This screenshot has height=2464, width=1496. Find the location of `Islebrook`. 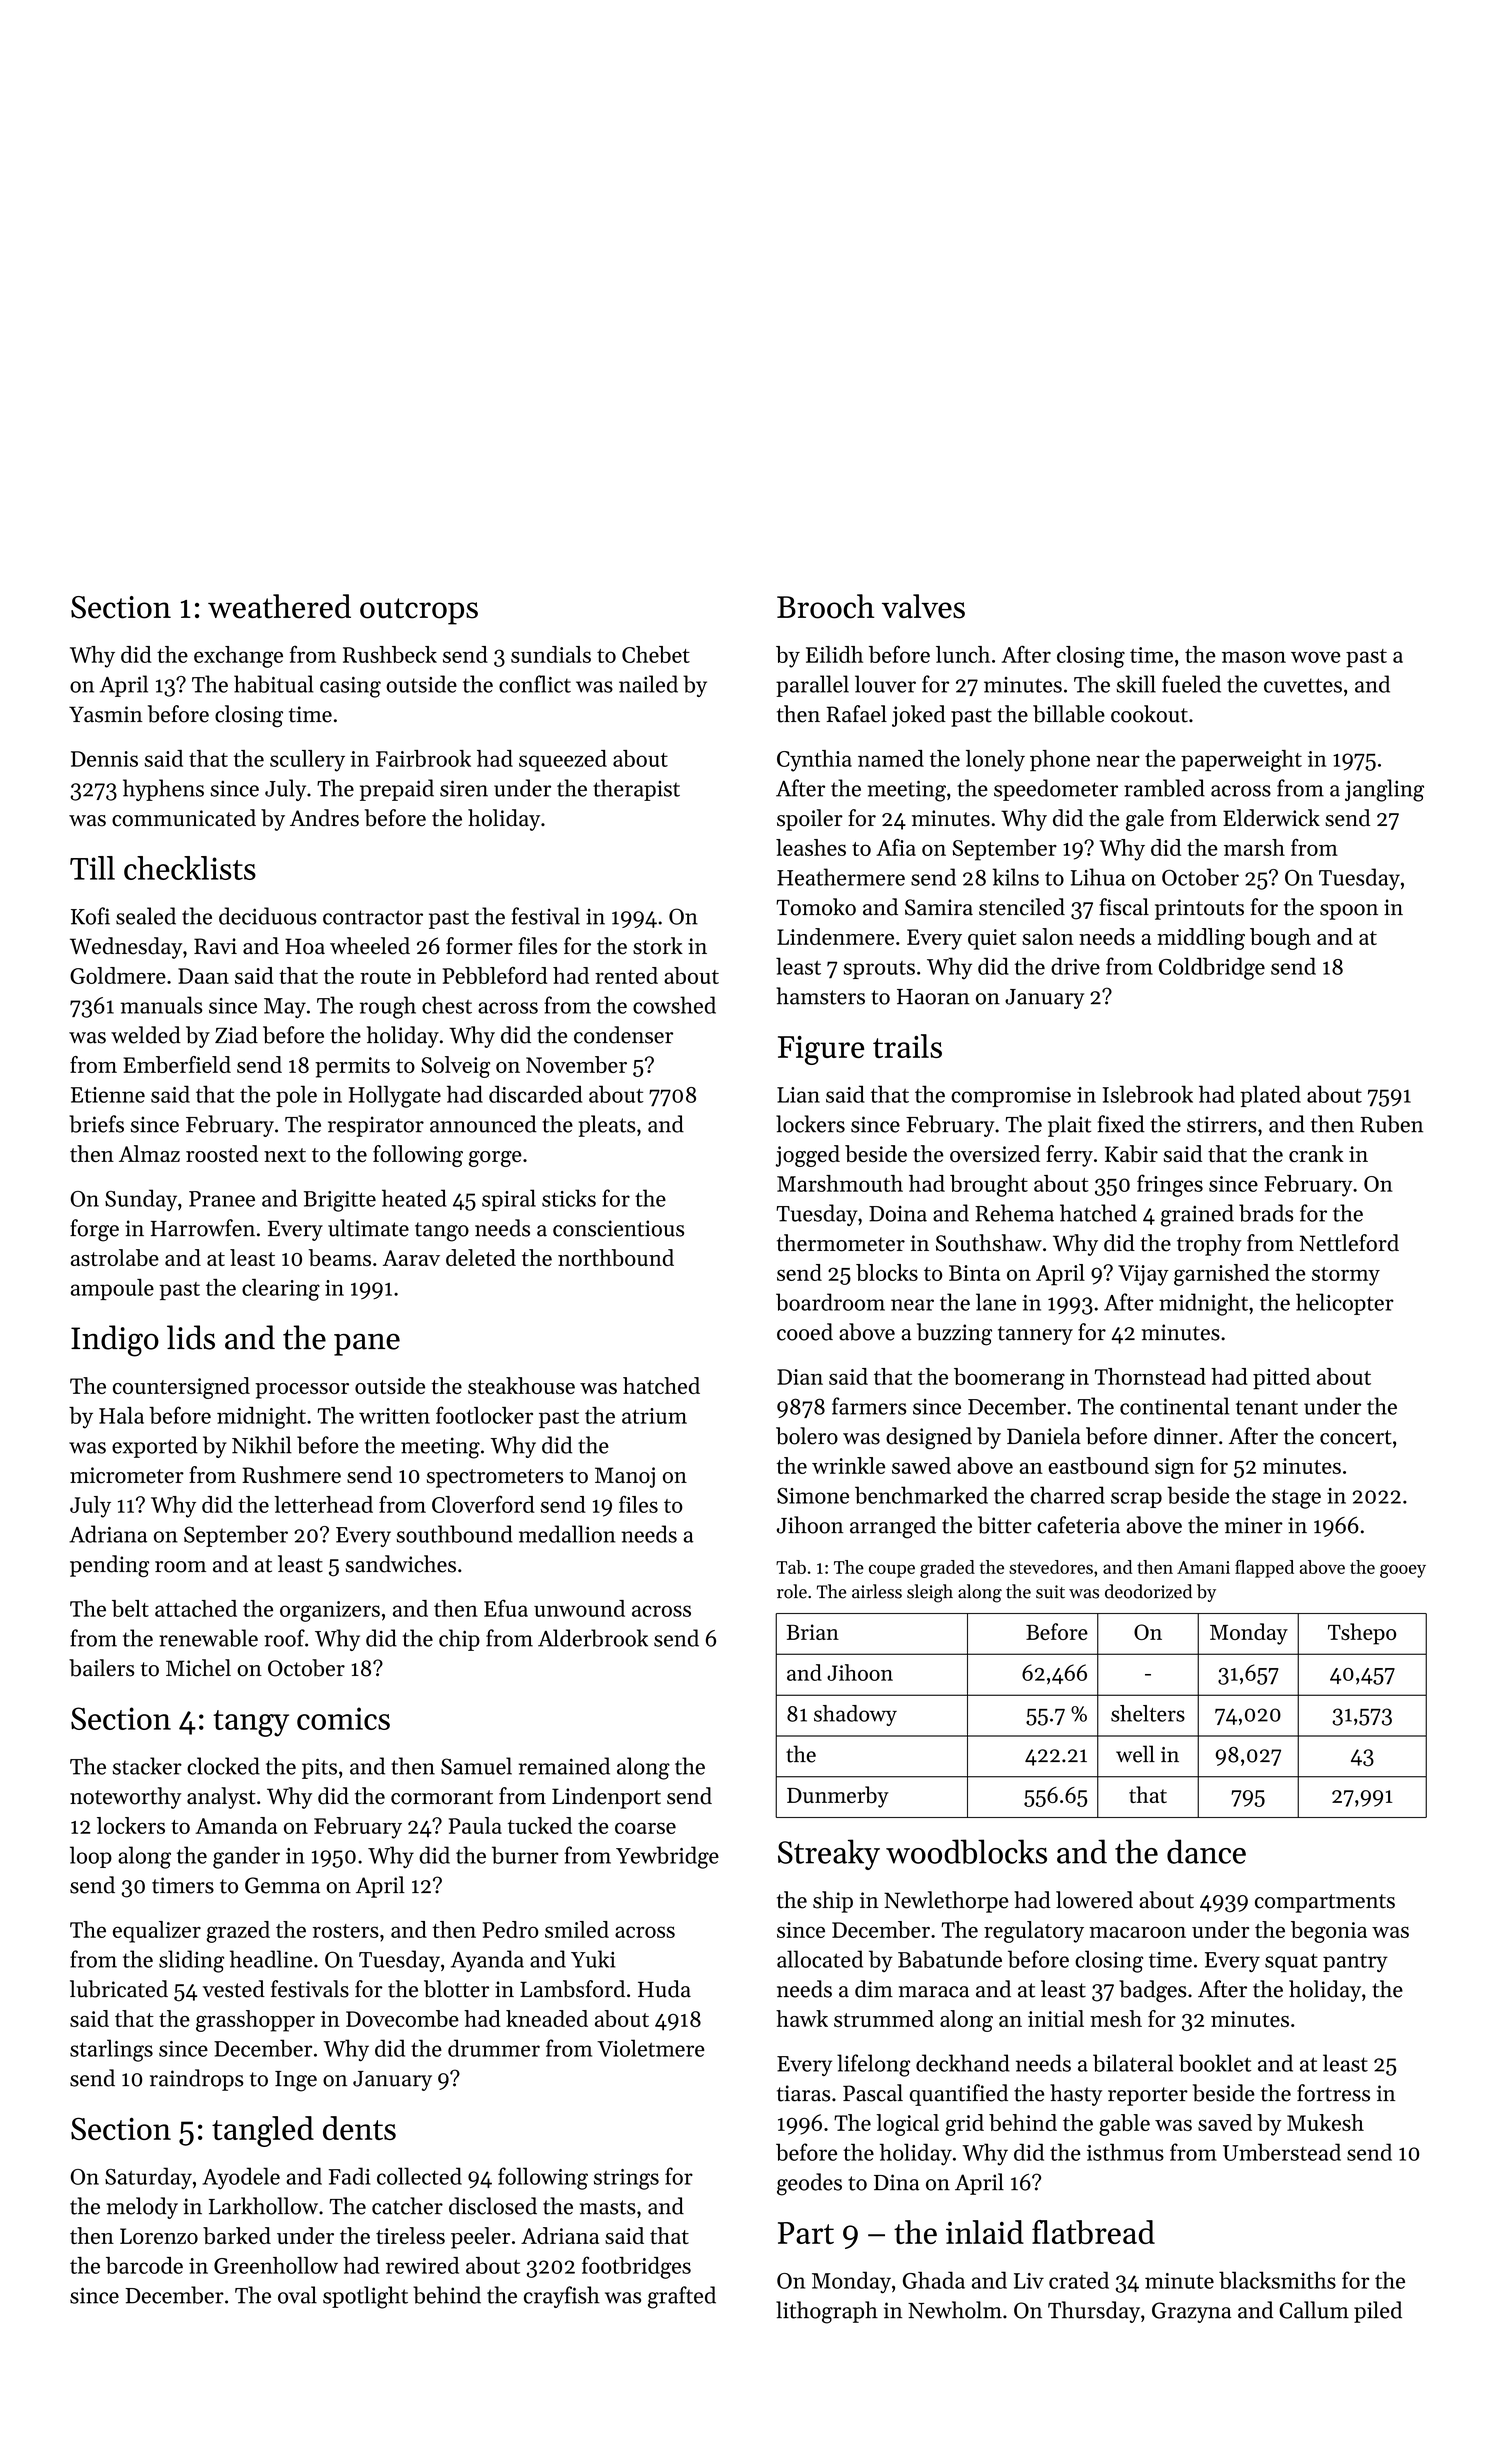

Islebrook is located at coordinates (1148, 1094).
